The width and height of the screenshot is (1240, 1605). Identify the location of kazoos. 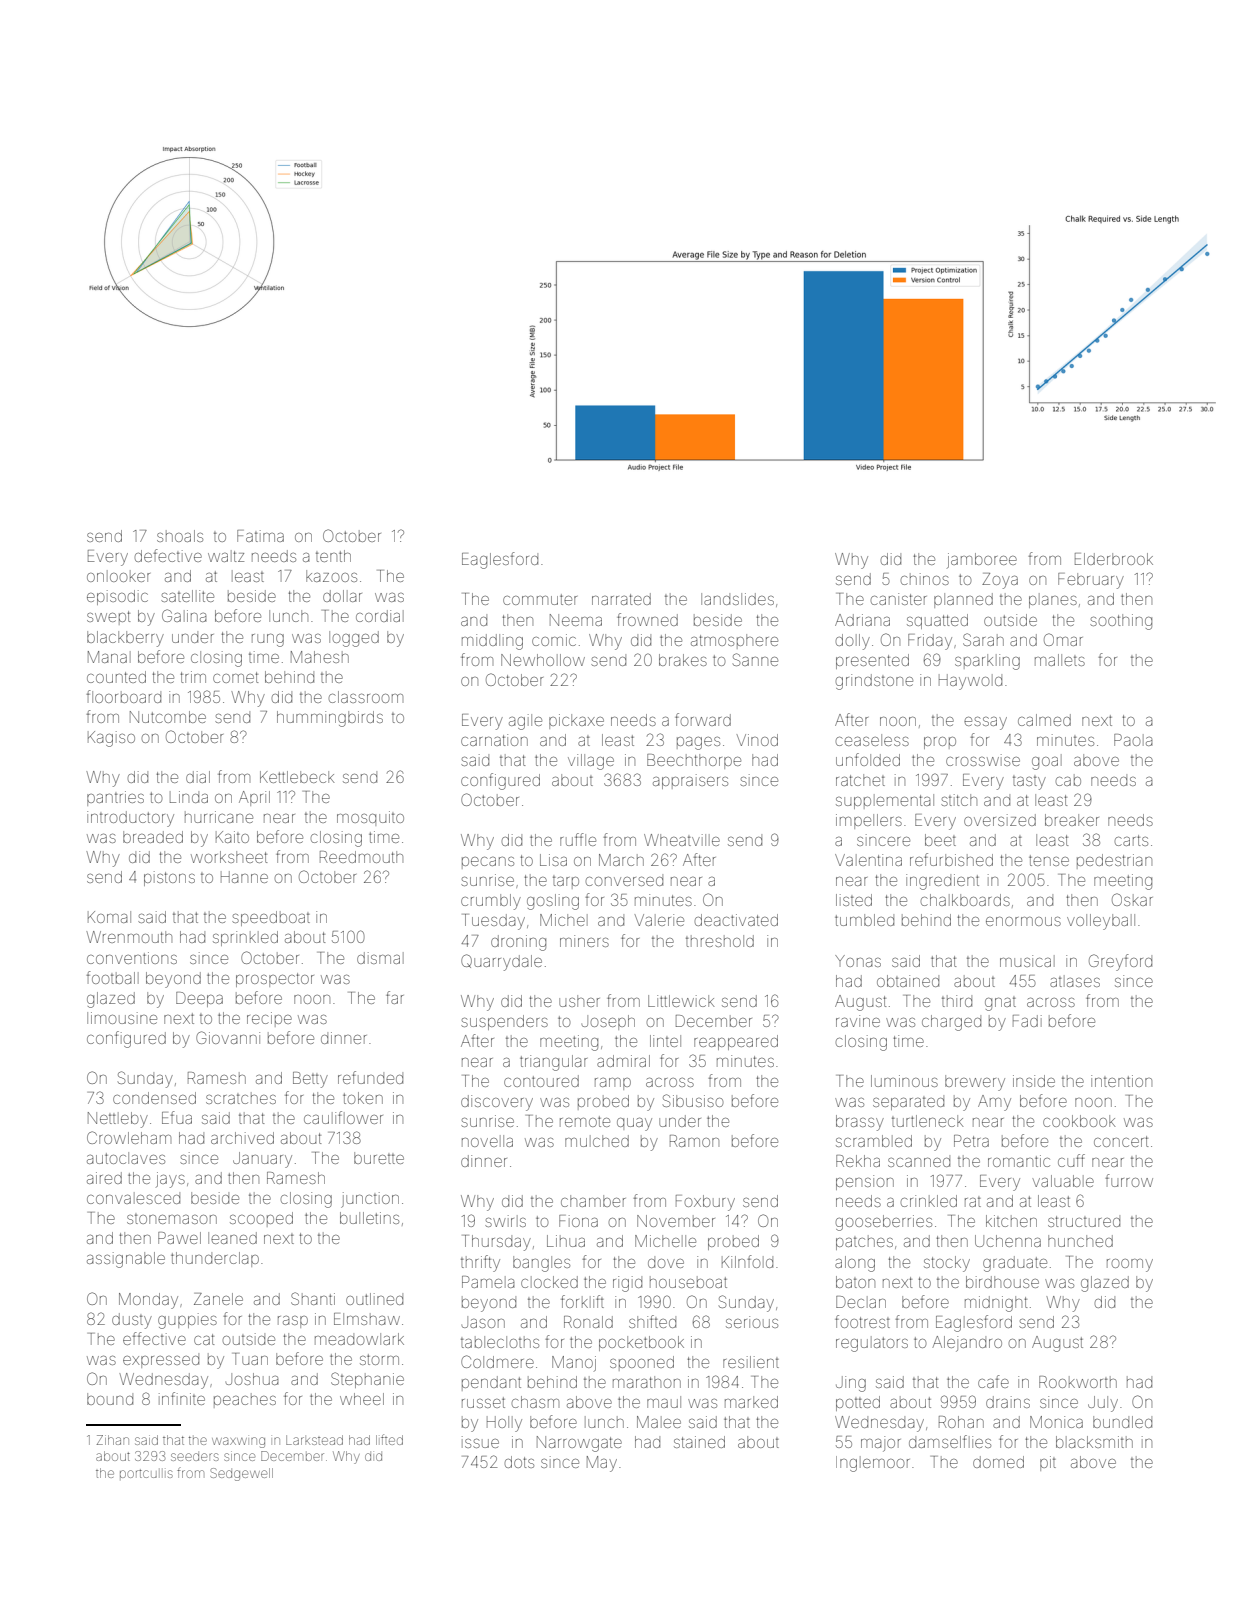
(331, 576).
